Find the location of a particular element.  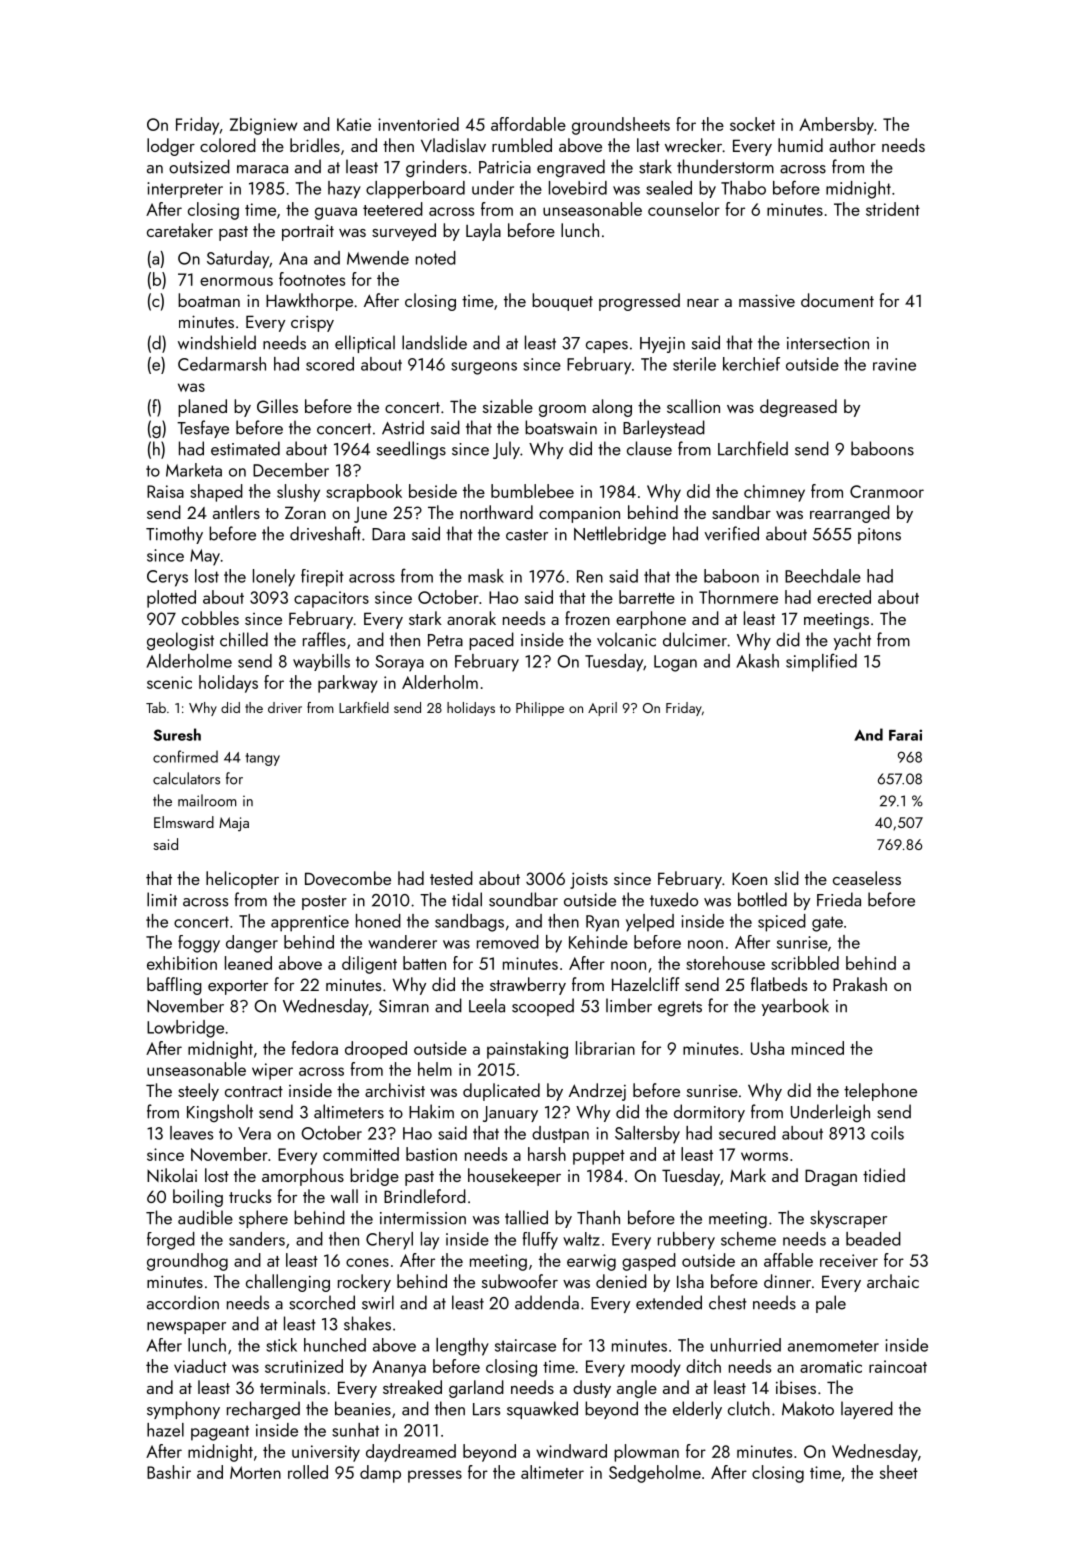

Bashir is located at coordinates (169, 1472).
